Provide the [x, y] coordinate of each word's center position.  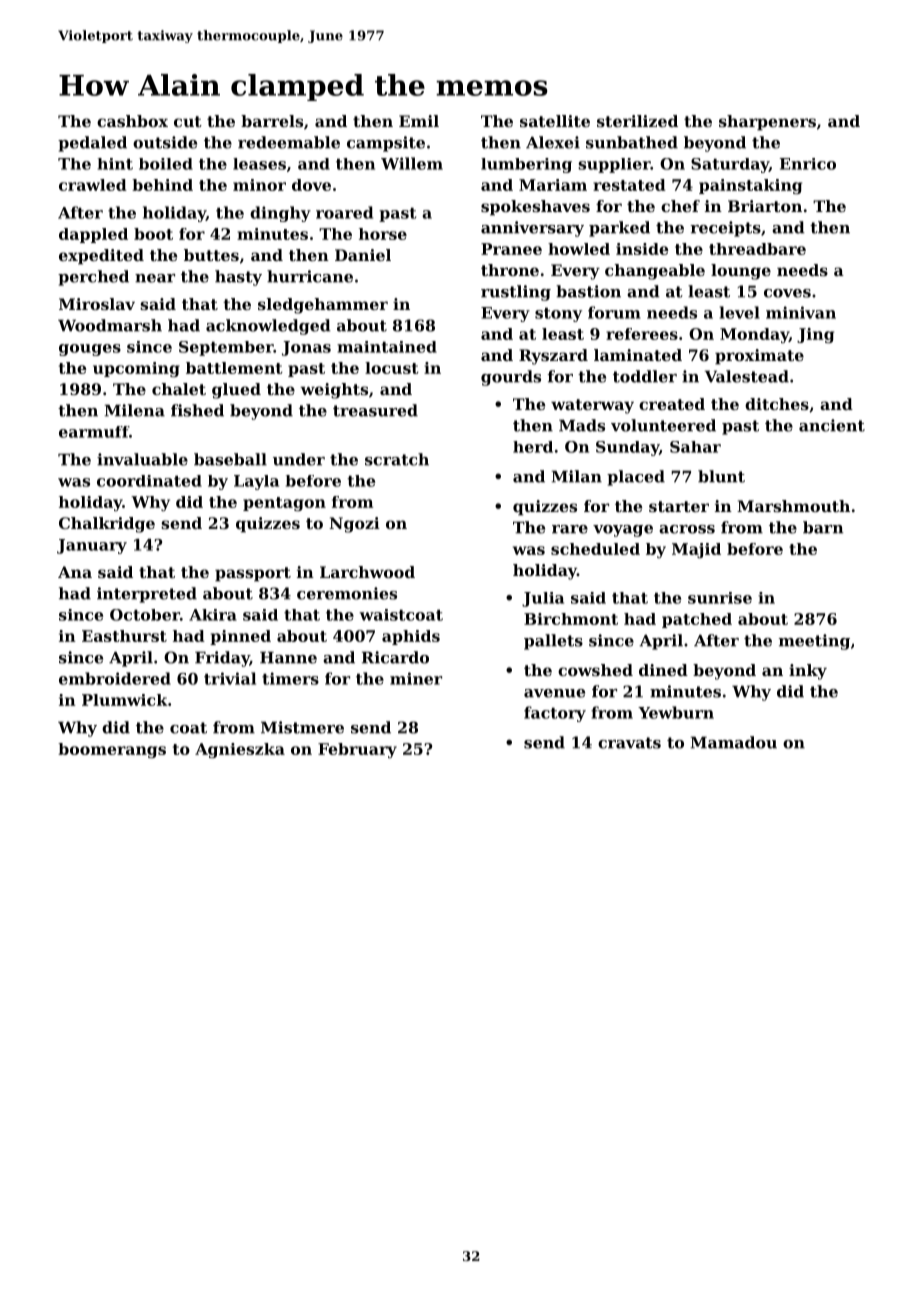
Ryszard [553, 357]
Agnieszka [240, 750]
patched [697, 620]
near [155, 278]
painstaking [750, 186]
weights [334, 391]
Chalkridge [107, 525]
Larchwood [367, 572]
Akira [213, 615]
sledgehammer [323, 306]
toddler [645, 376]
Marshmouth [793, 506]
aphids [411, 637]
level [740, 312]
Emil [419, 121]
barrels [272, 121]
